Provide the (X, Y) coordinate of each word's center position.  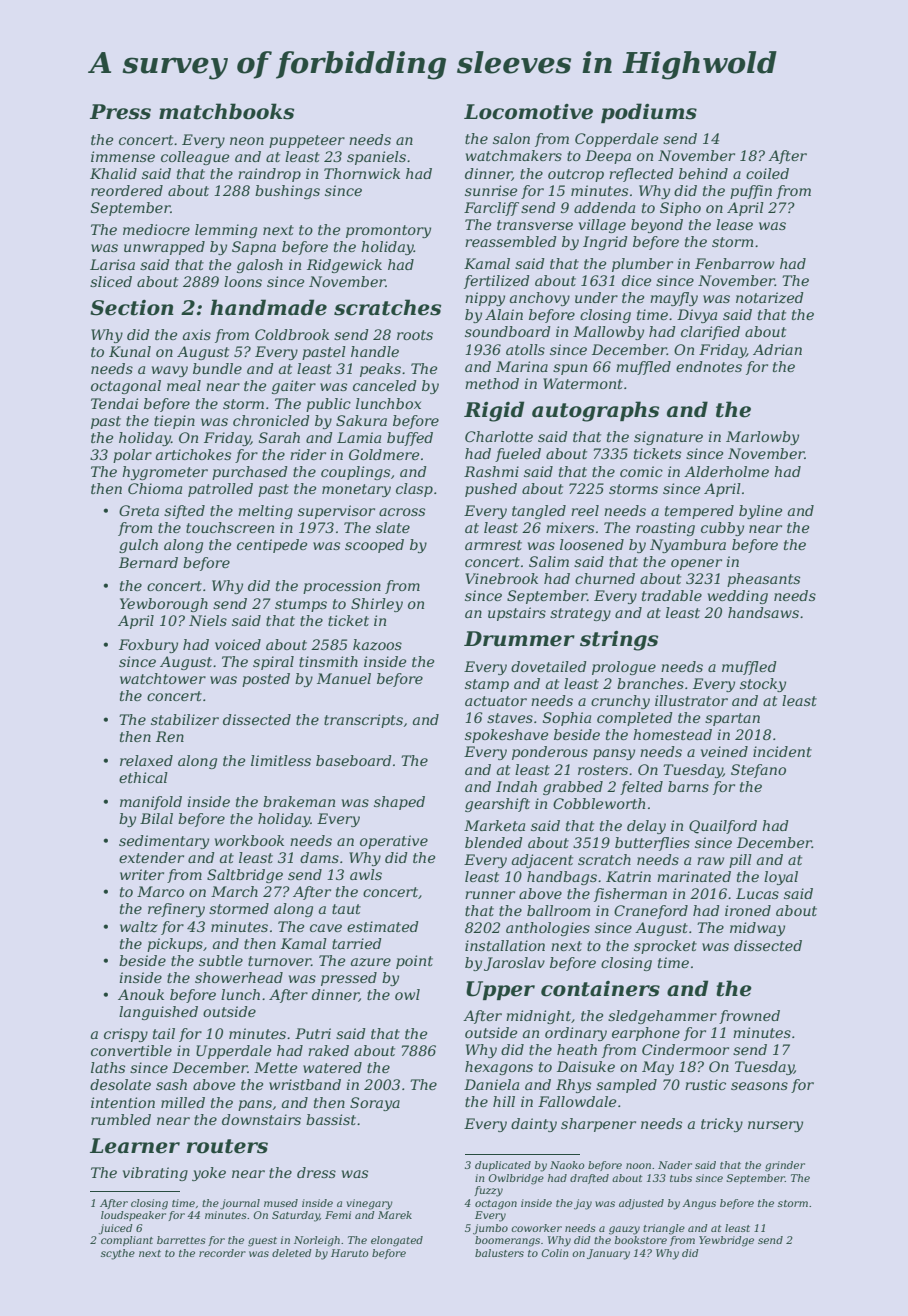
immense (123, 156)
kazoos (377, 645)
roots (415, 335)
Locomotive (528, 112)
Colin (555, 1253)
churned (605, 578)
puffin (751, 192)
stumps (301, 605)
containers (600, 989)
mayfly (674, 299)
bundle (217, 368)
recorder (222, 1253)
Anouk (141, 994)
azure (371, 962)
